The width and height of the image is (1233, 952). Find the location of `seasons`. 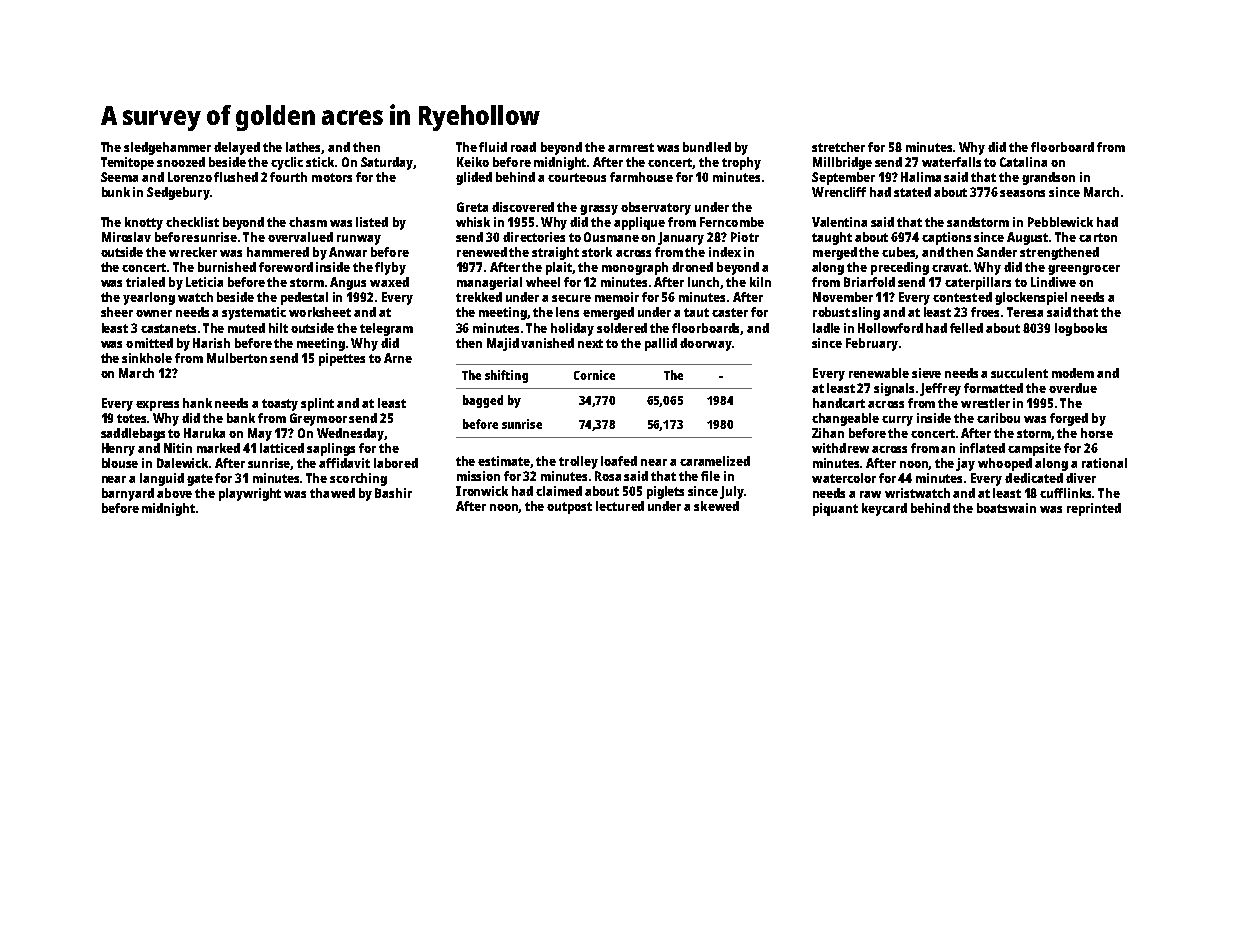

seasons is located at coordinates (1022, 193).
